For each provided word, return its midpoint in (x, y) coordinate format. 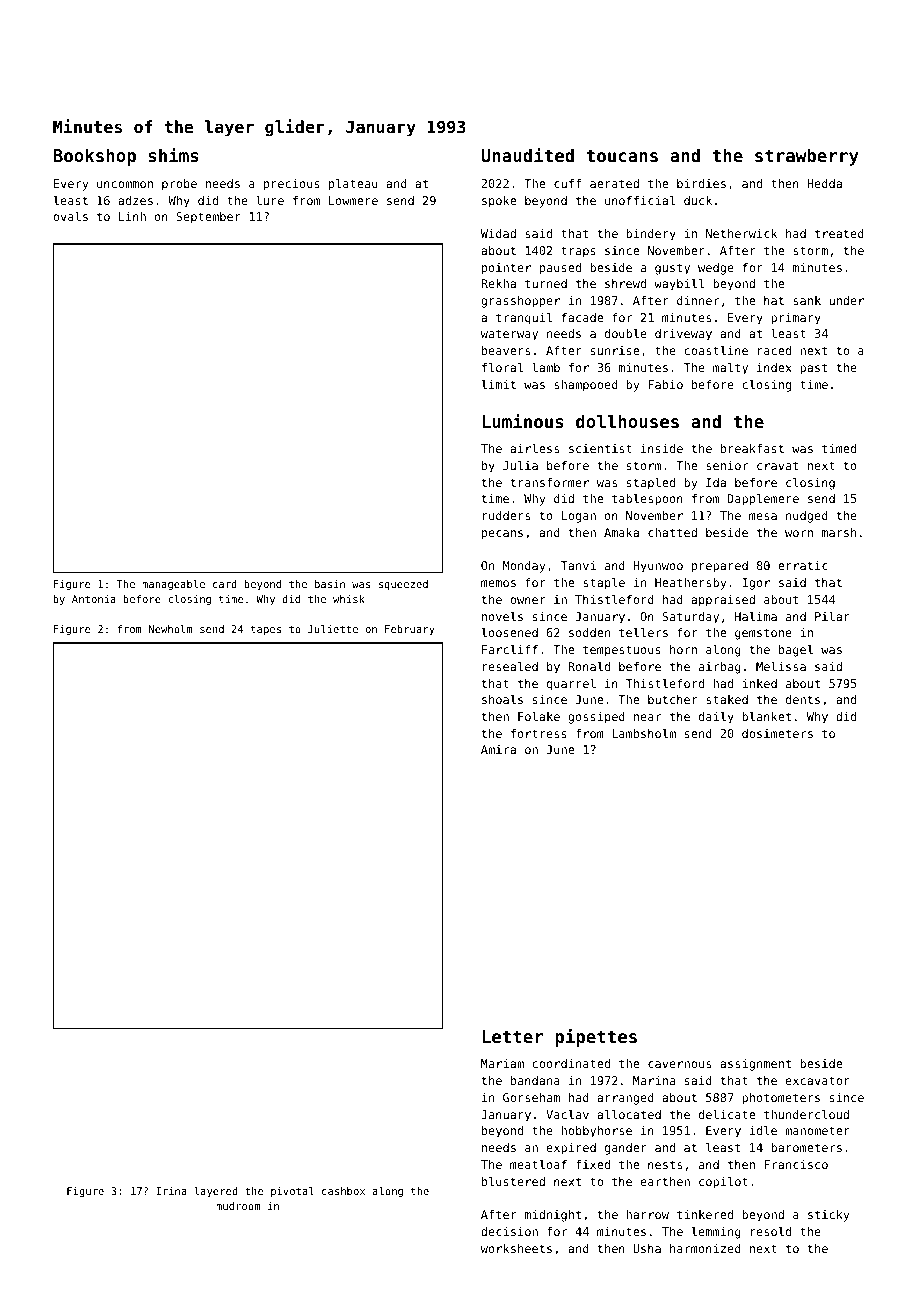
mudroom (238, 1206)
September (208, 218)
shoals (502, 699)
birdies (701, 183)
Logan (579, 517)
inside (662, 448)
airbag (720, 668)
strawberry (806, 157)
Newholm (171, 629)
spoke (499, 202)
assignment (755, 1065)
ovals (70, 216)
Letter (512, 1036)
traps (578, 252)
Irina (171, 1191)
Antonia (94, 599)
